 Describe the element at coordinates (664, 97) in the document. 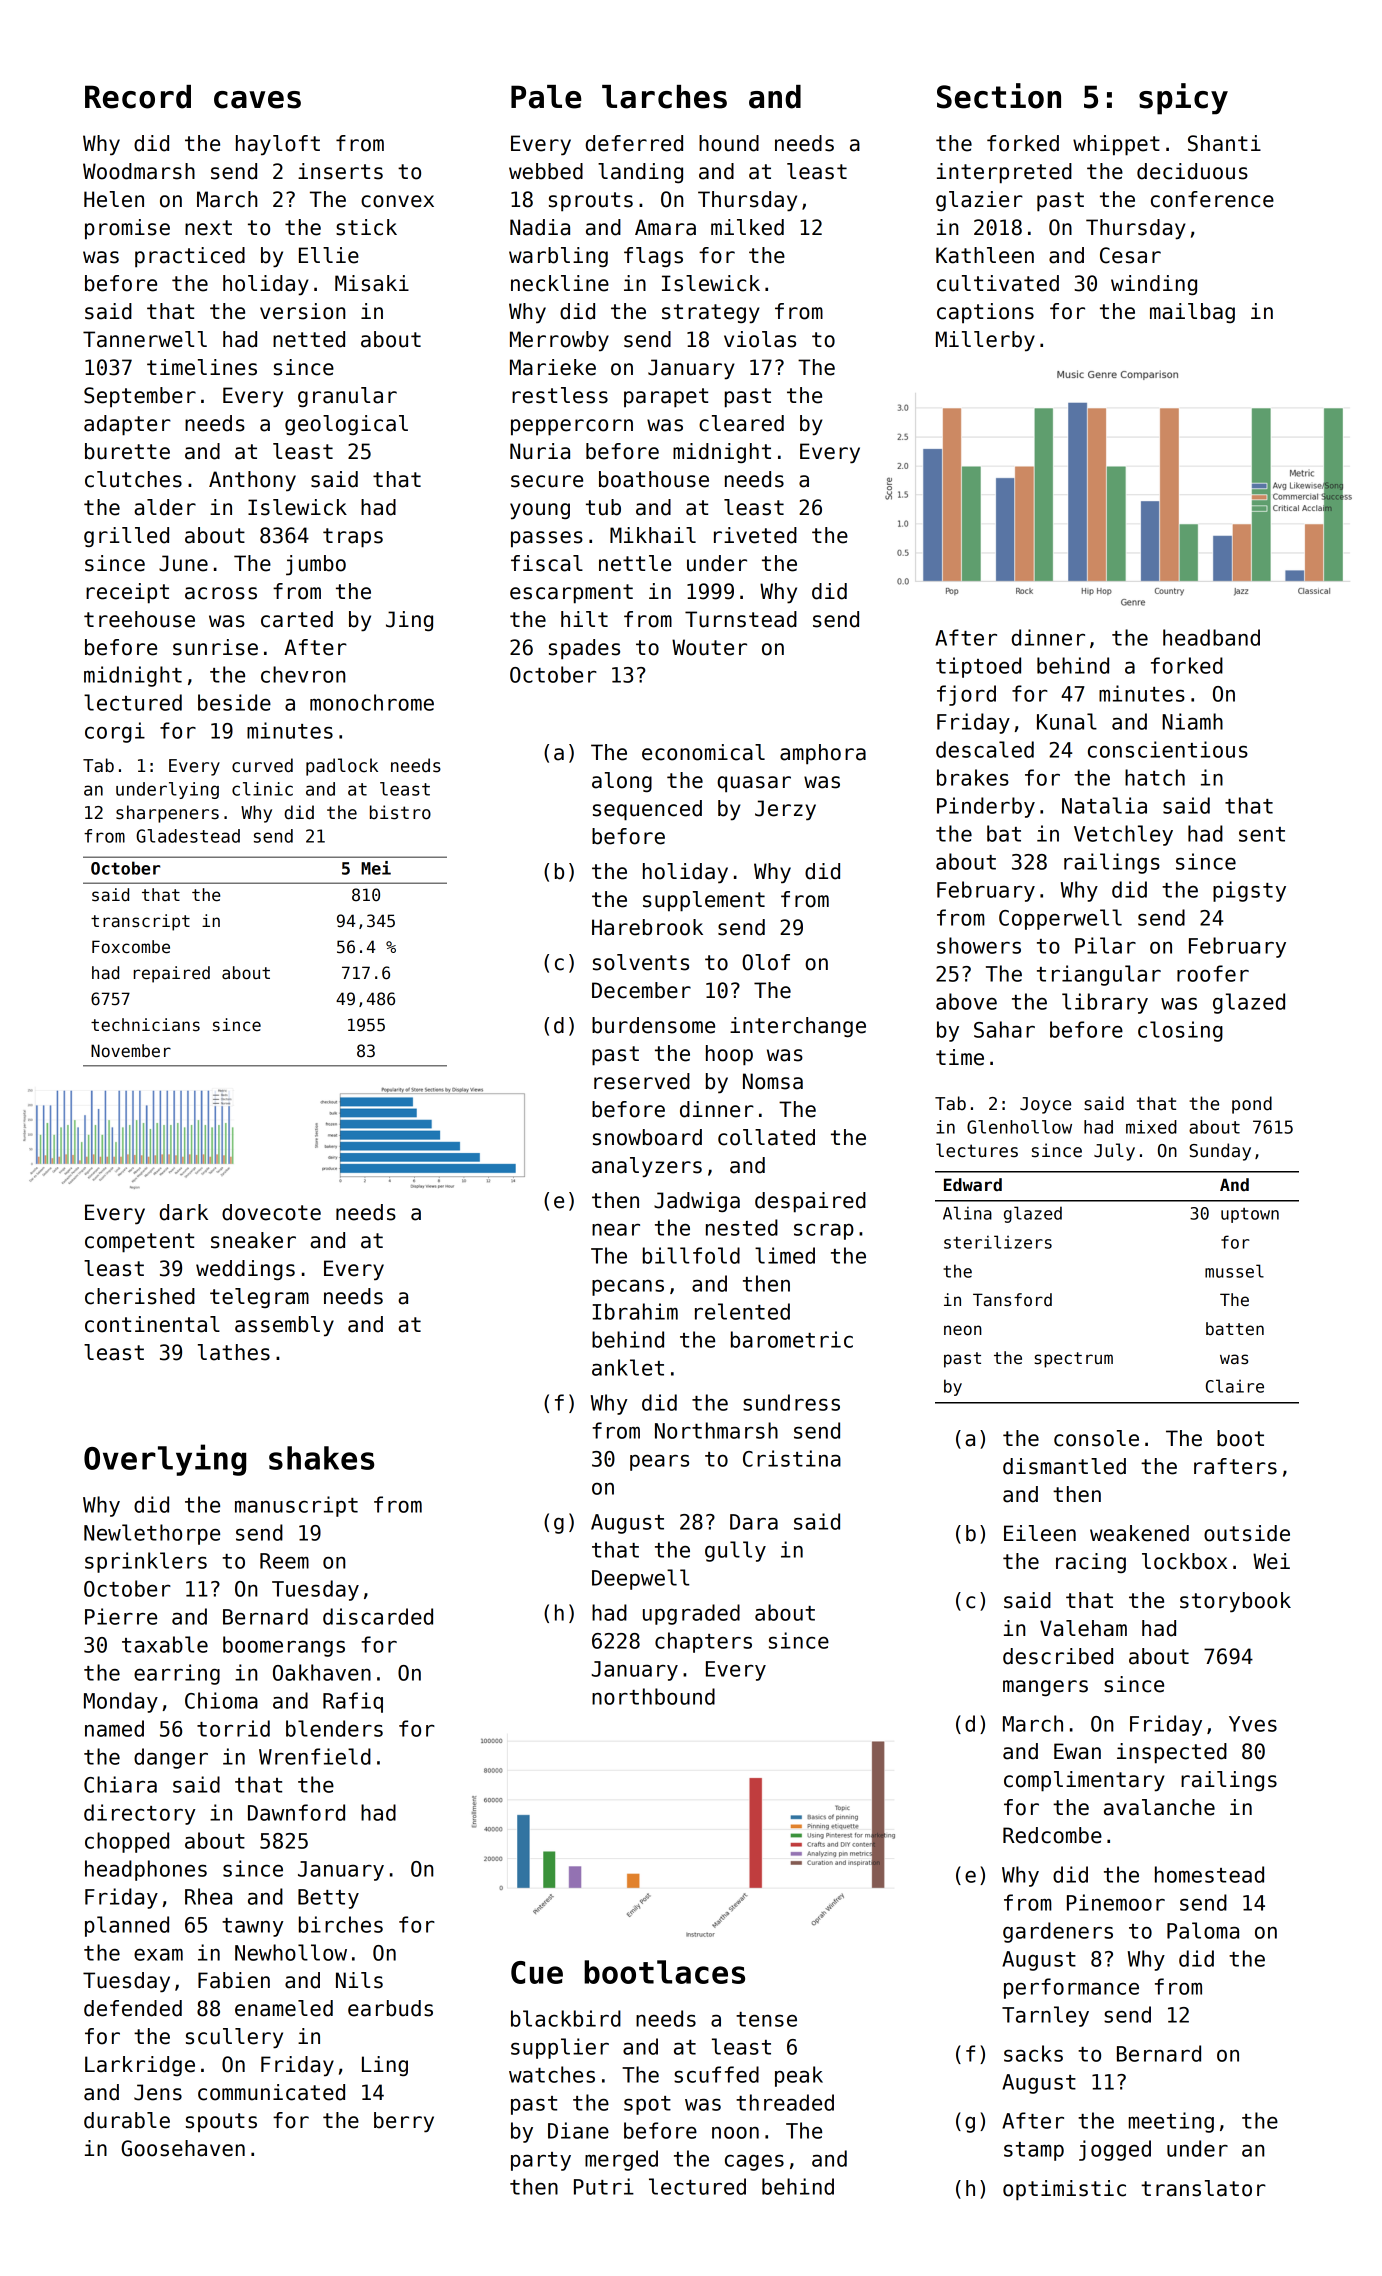

I see `larches` at that location.
